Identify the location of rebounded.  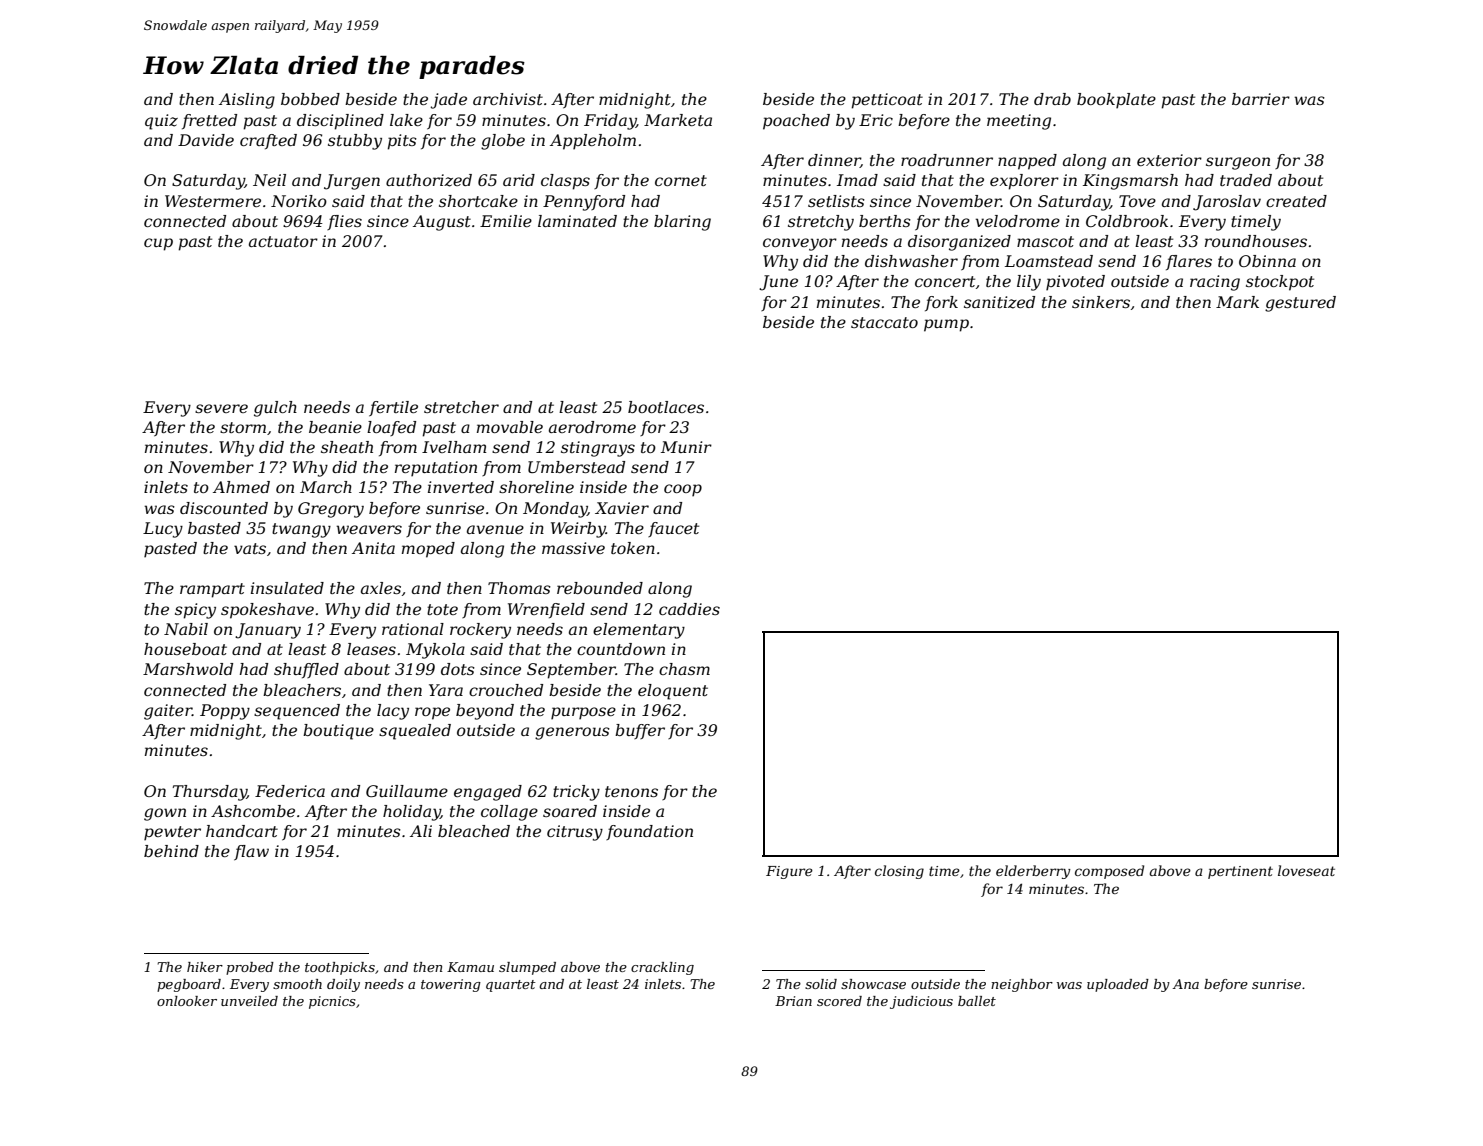
(600, 588).
